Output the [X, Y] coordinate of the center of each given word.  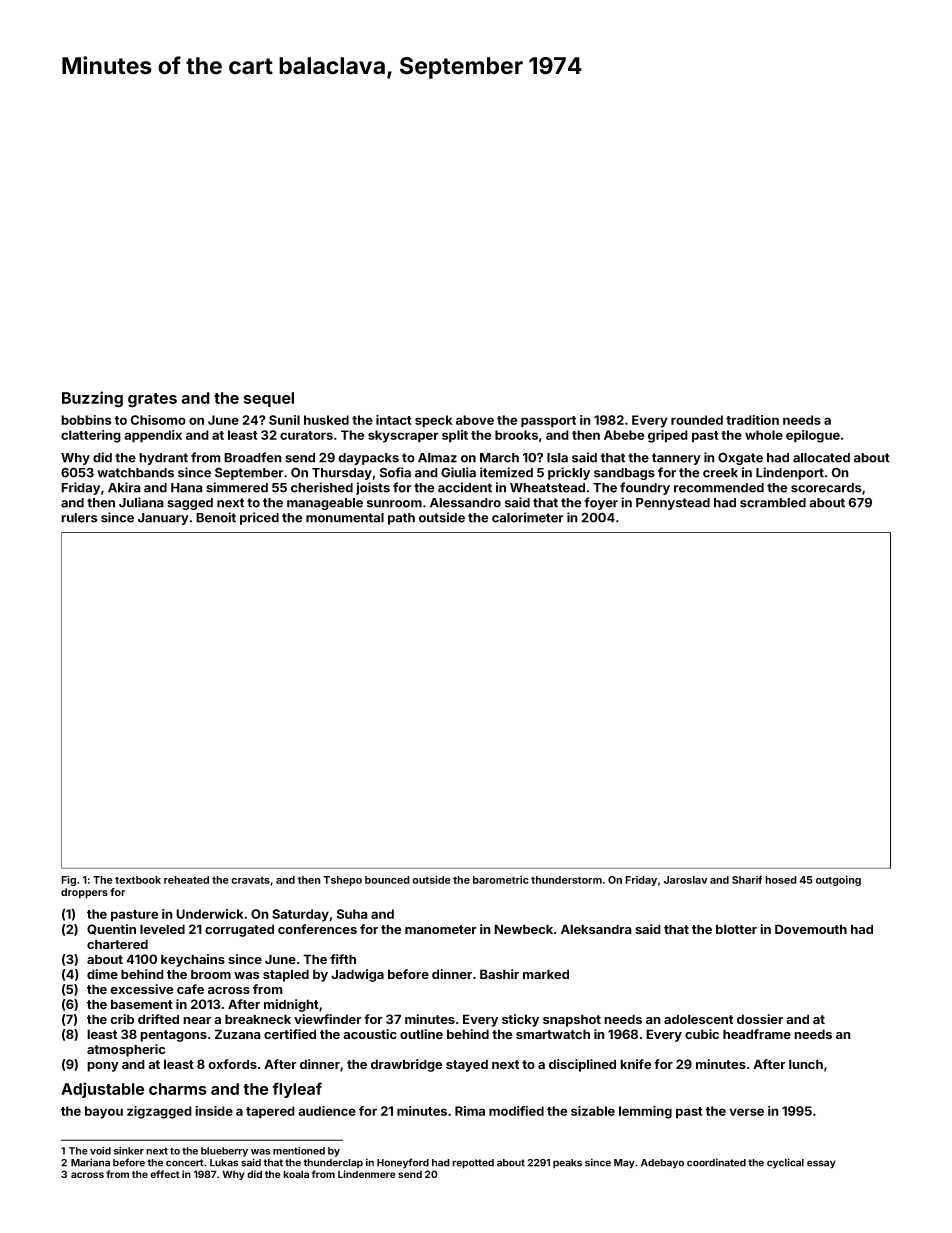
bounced [387, 880]
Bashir [499, 974]
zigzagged [159, 1112]
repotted [473, 1164]
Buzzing [92, 399]
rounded [697, 420]
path [401, 519]
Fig [68, 880]
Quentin [111, 929]
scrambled [773, 503]
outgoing [838, 880]
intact [394, 420]
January [163, 519]
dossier [760, 1019]
